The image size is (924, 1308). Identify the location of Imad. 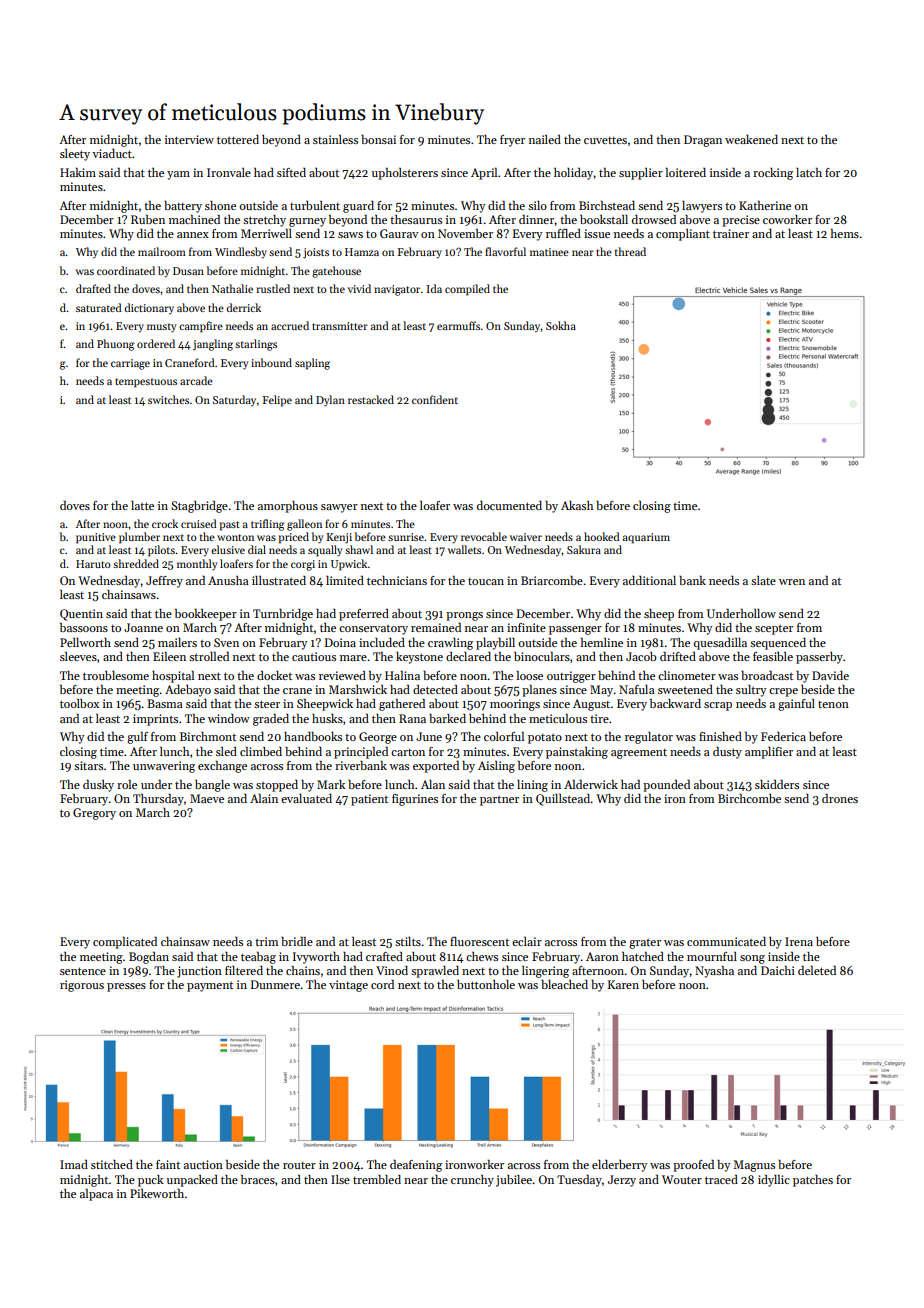
(74, 1164).
